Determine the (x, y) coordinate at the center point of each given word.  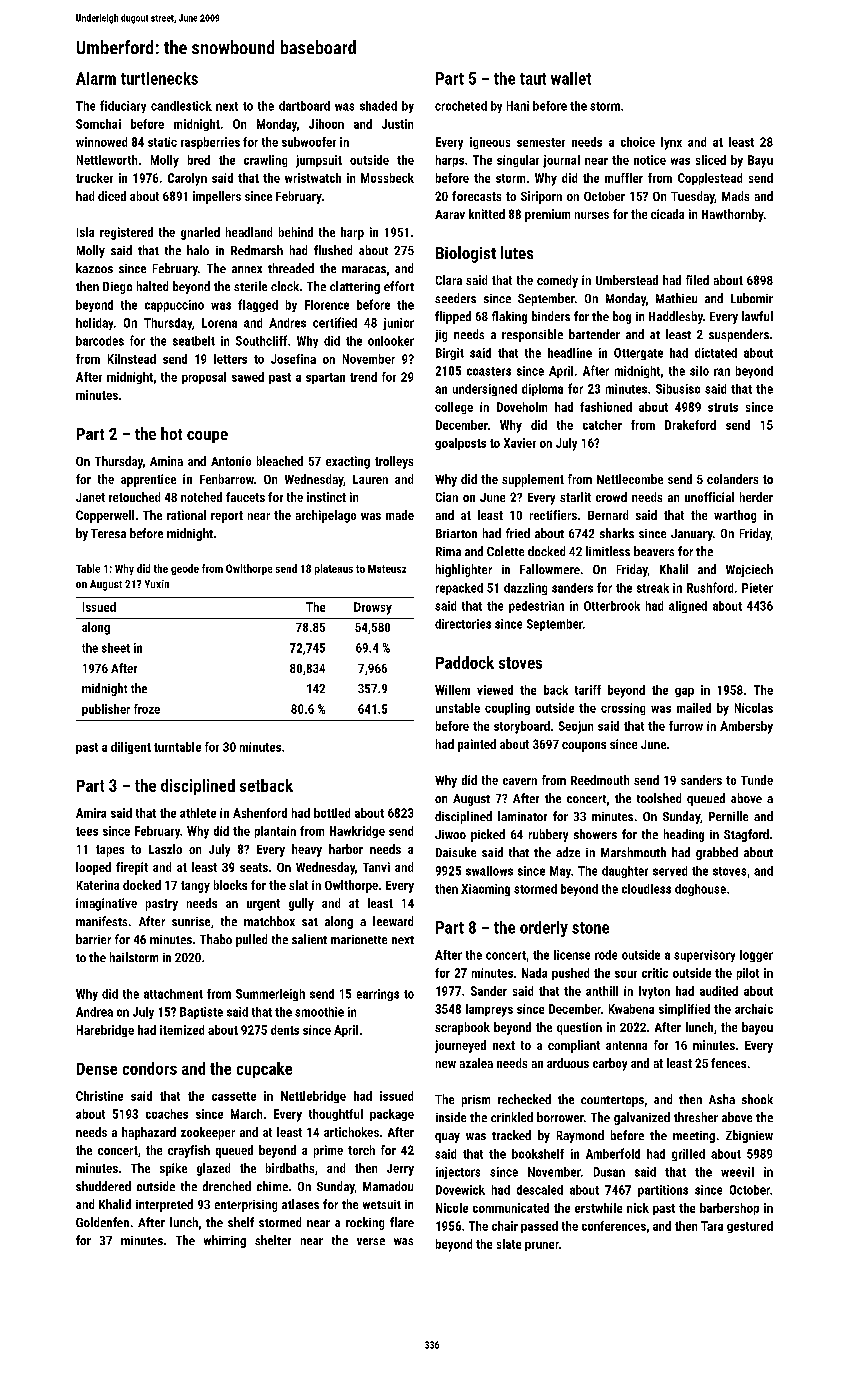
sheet (116, 648)
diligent (131, 748)
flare (402, 1222)
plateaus (334, 569)
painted (477, 745)
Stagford (746, 835)
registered (126, 233)
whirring (225, 1241)
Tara (712, 1226)
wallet (571, 78)
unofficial (709, 497)
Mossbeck (387, 178)
